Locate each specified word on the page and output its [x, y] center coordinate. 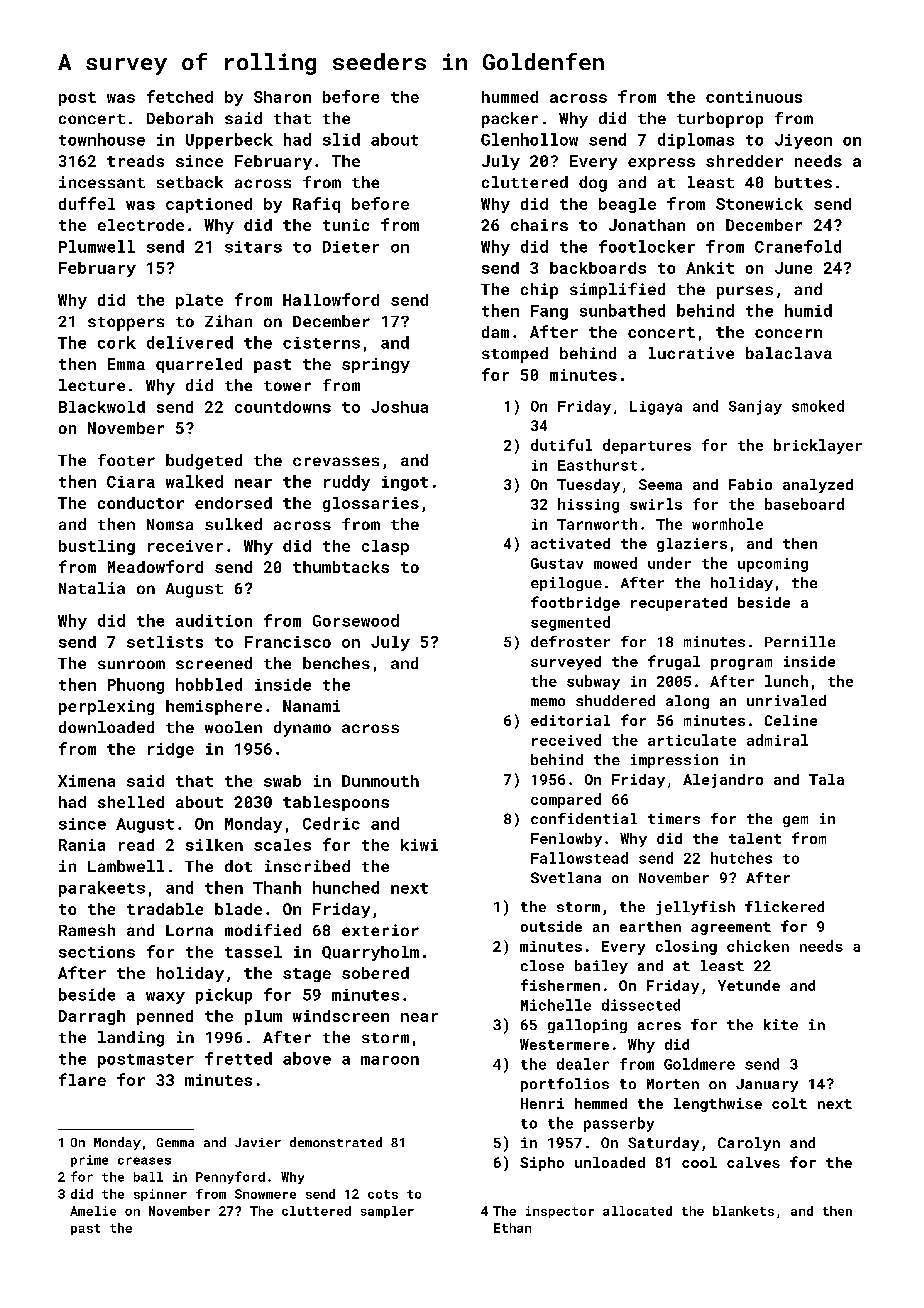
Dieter [351, 247]
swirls [656, 504]
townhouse [102, 139]
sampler [387, 1212]
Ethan [512, 1228]
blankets [743, 1211]
